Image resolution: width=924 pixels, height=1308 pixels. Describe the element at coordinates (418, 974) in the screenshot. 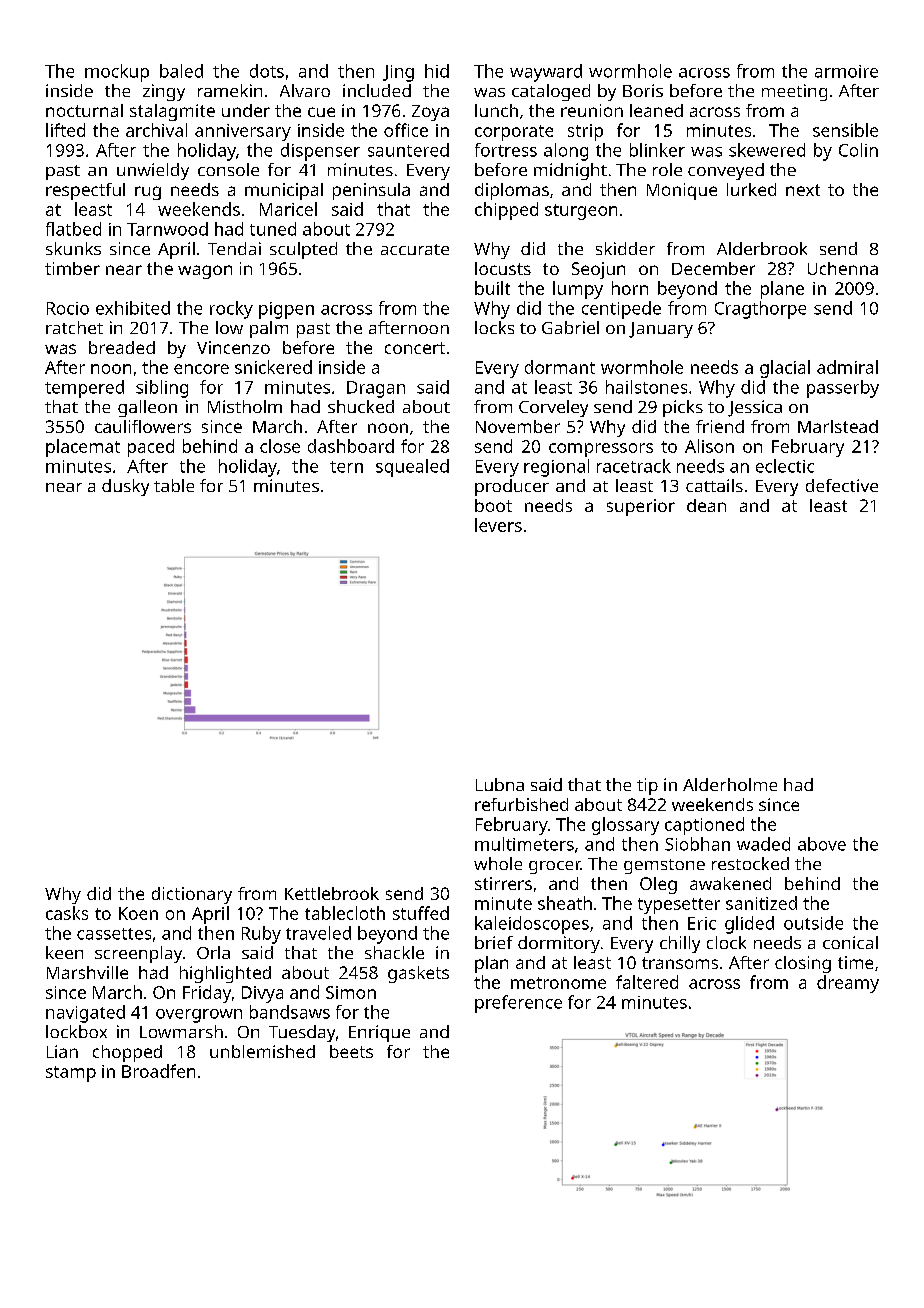

I see `gaskets` at that location.
